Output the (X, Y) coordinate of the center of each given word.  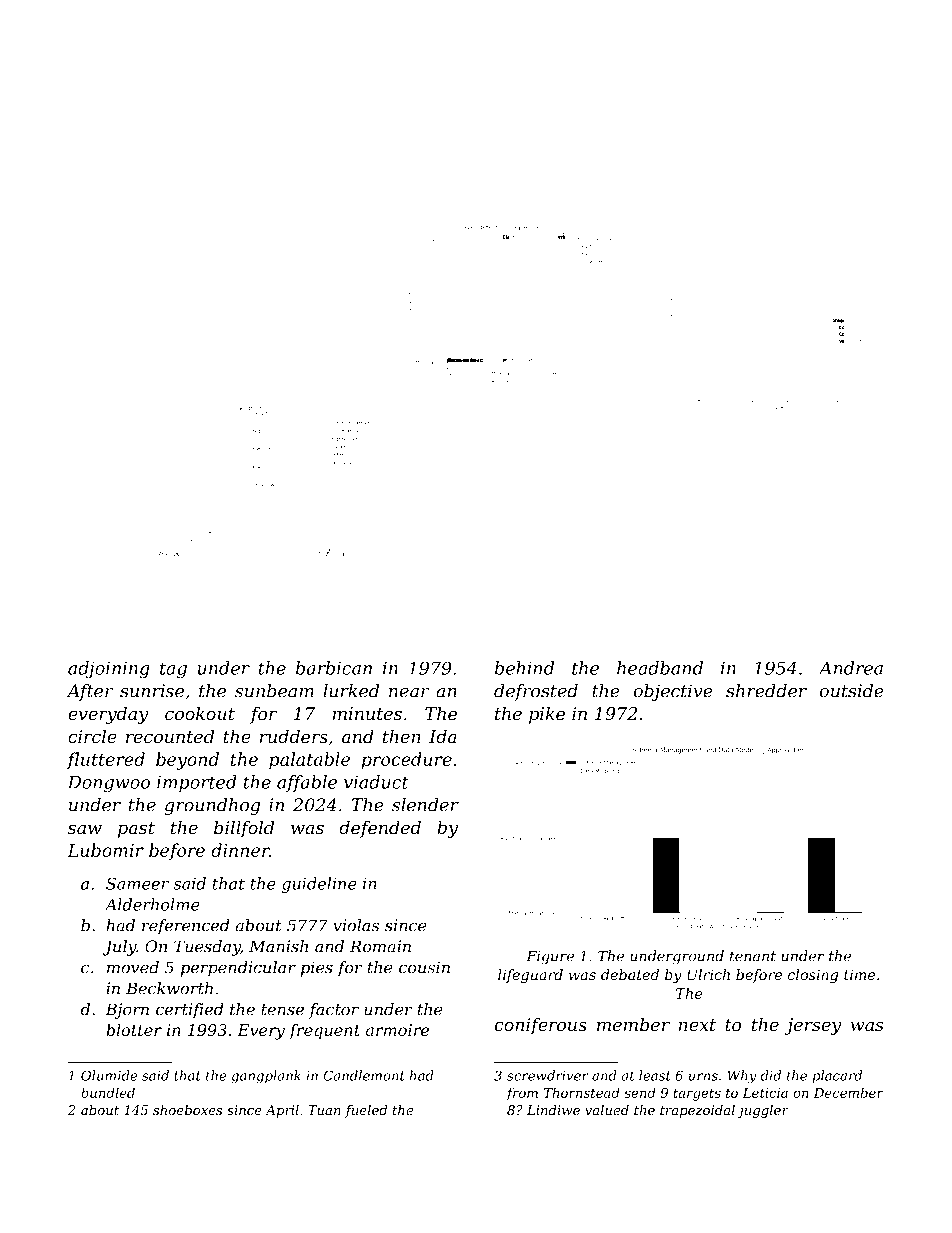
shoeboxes (187, 1110)
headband (660, 668)
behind (524, 668)
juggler (763, 1111)
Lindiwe (553, 1110)
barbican (334, 668)
